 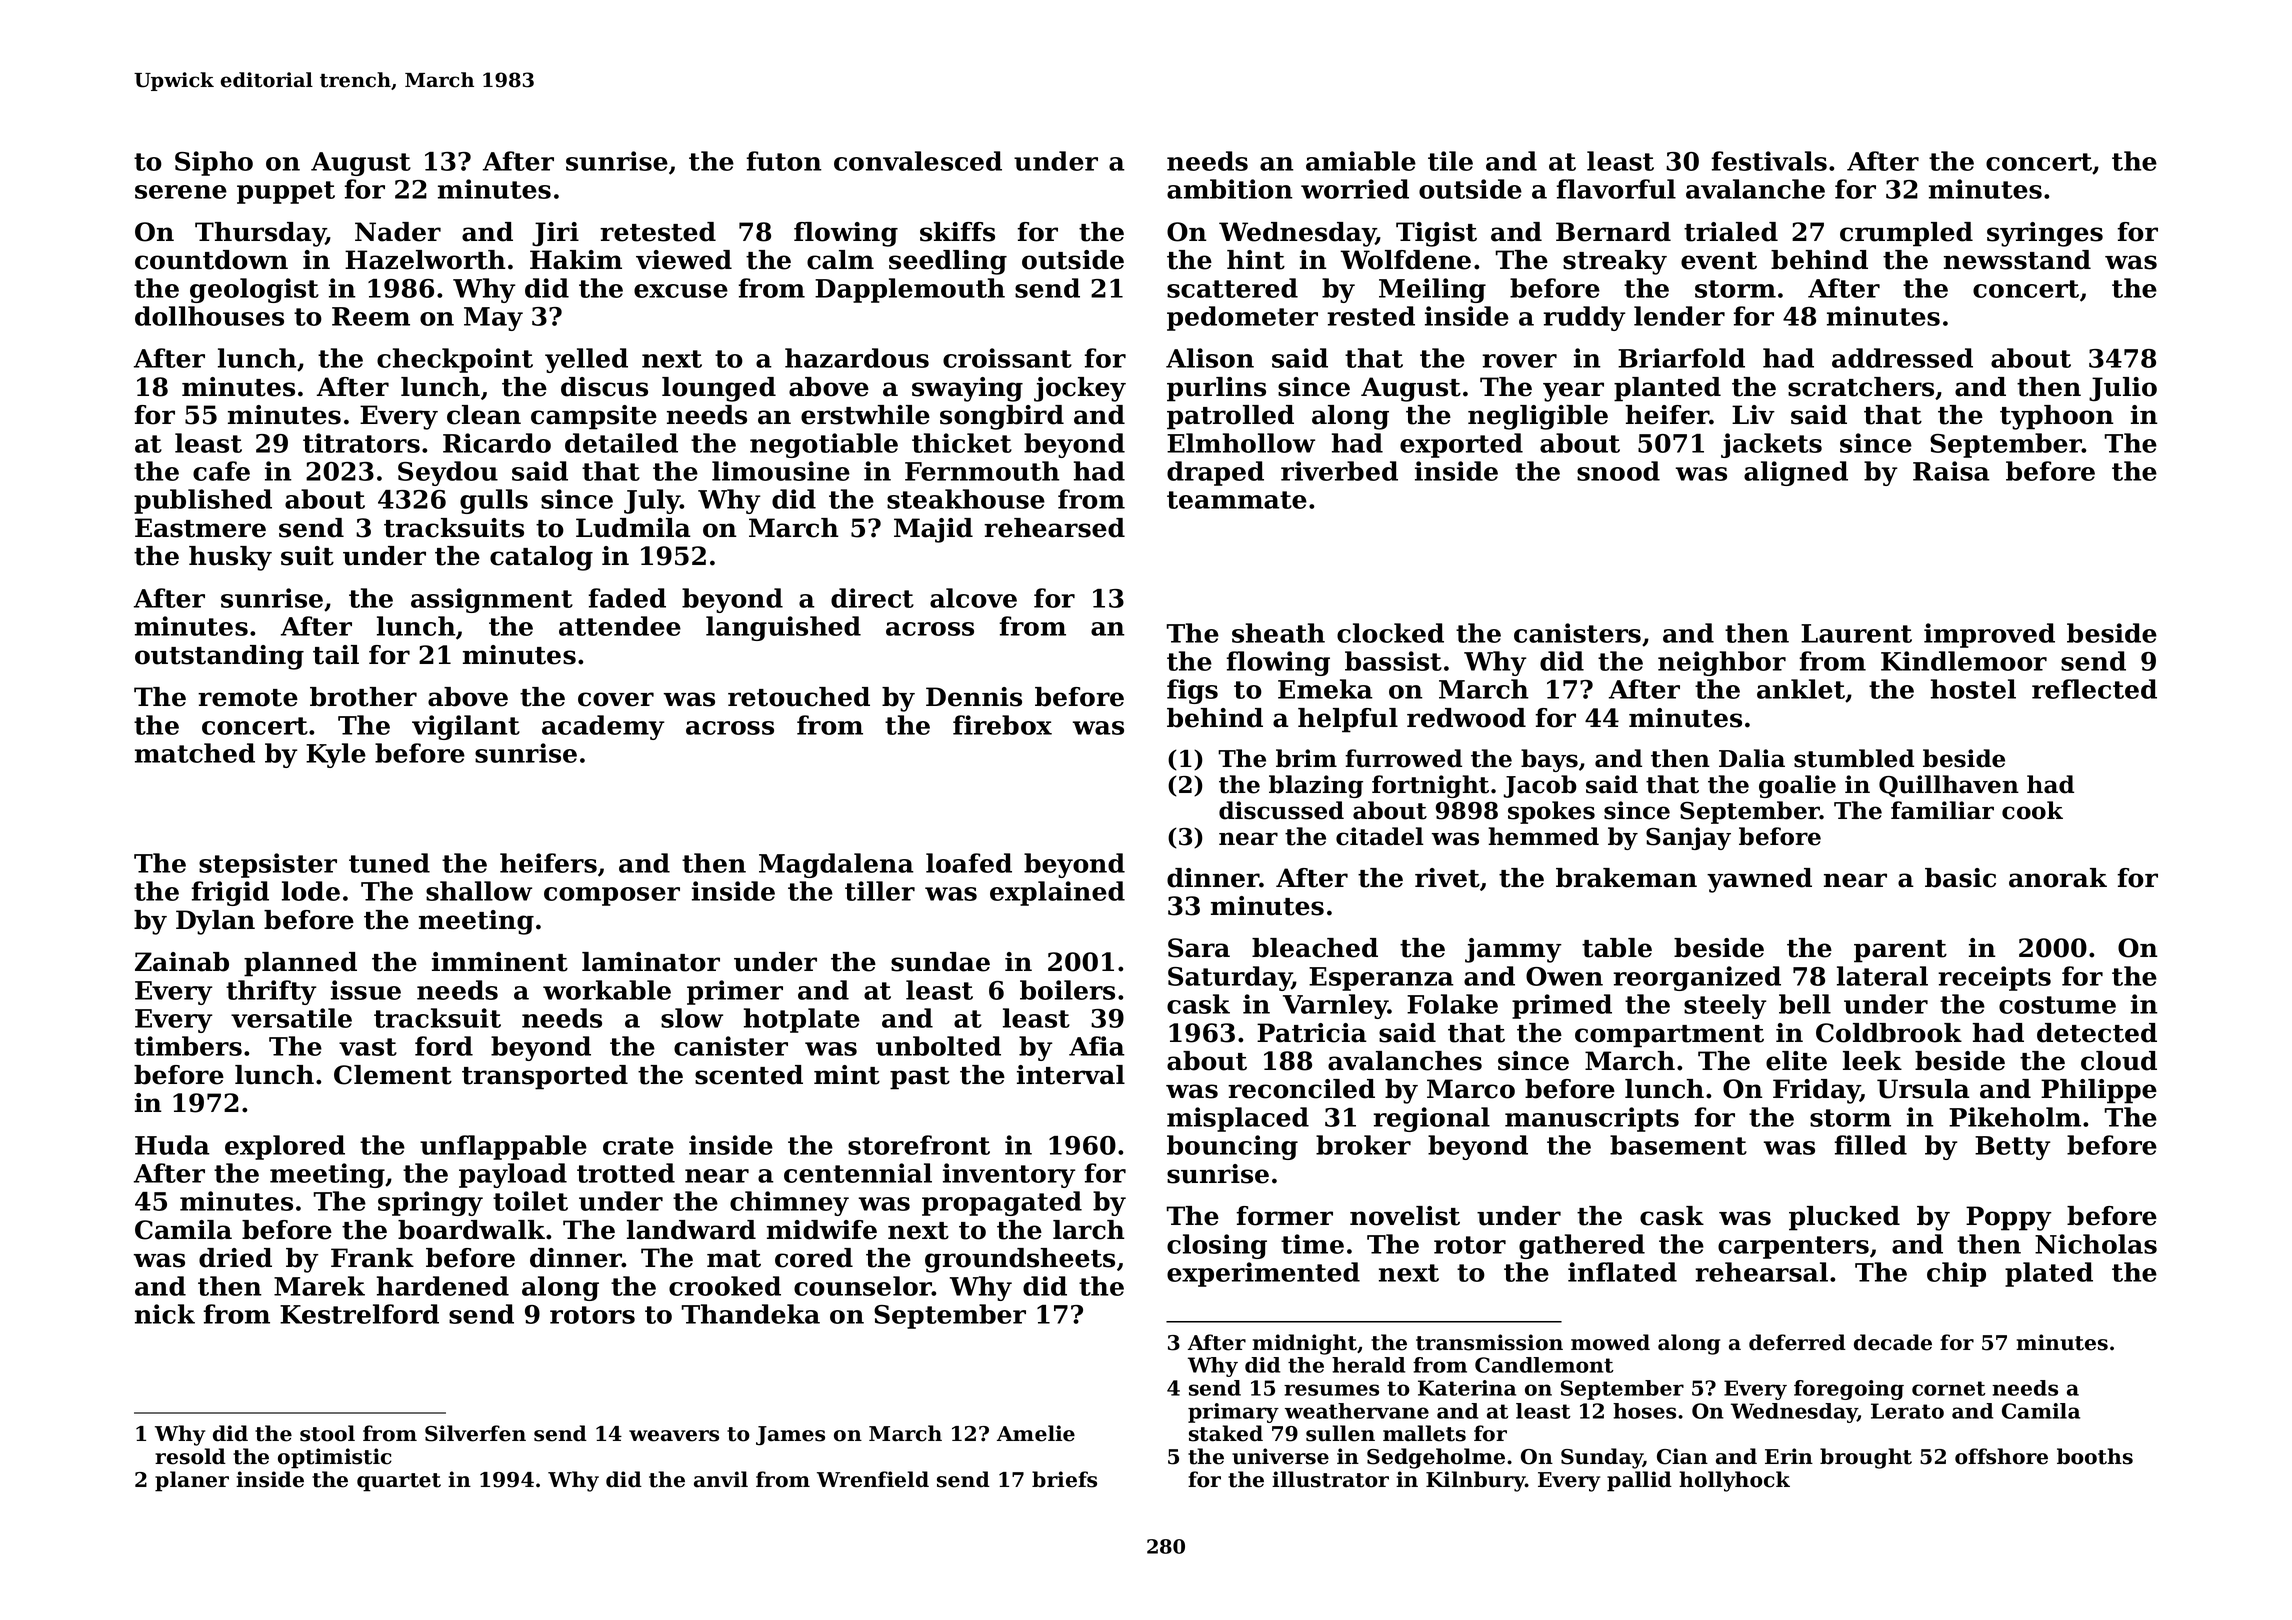 I want to click on rover, so click(x=1519, y=361).
